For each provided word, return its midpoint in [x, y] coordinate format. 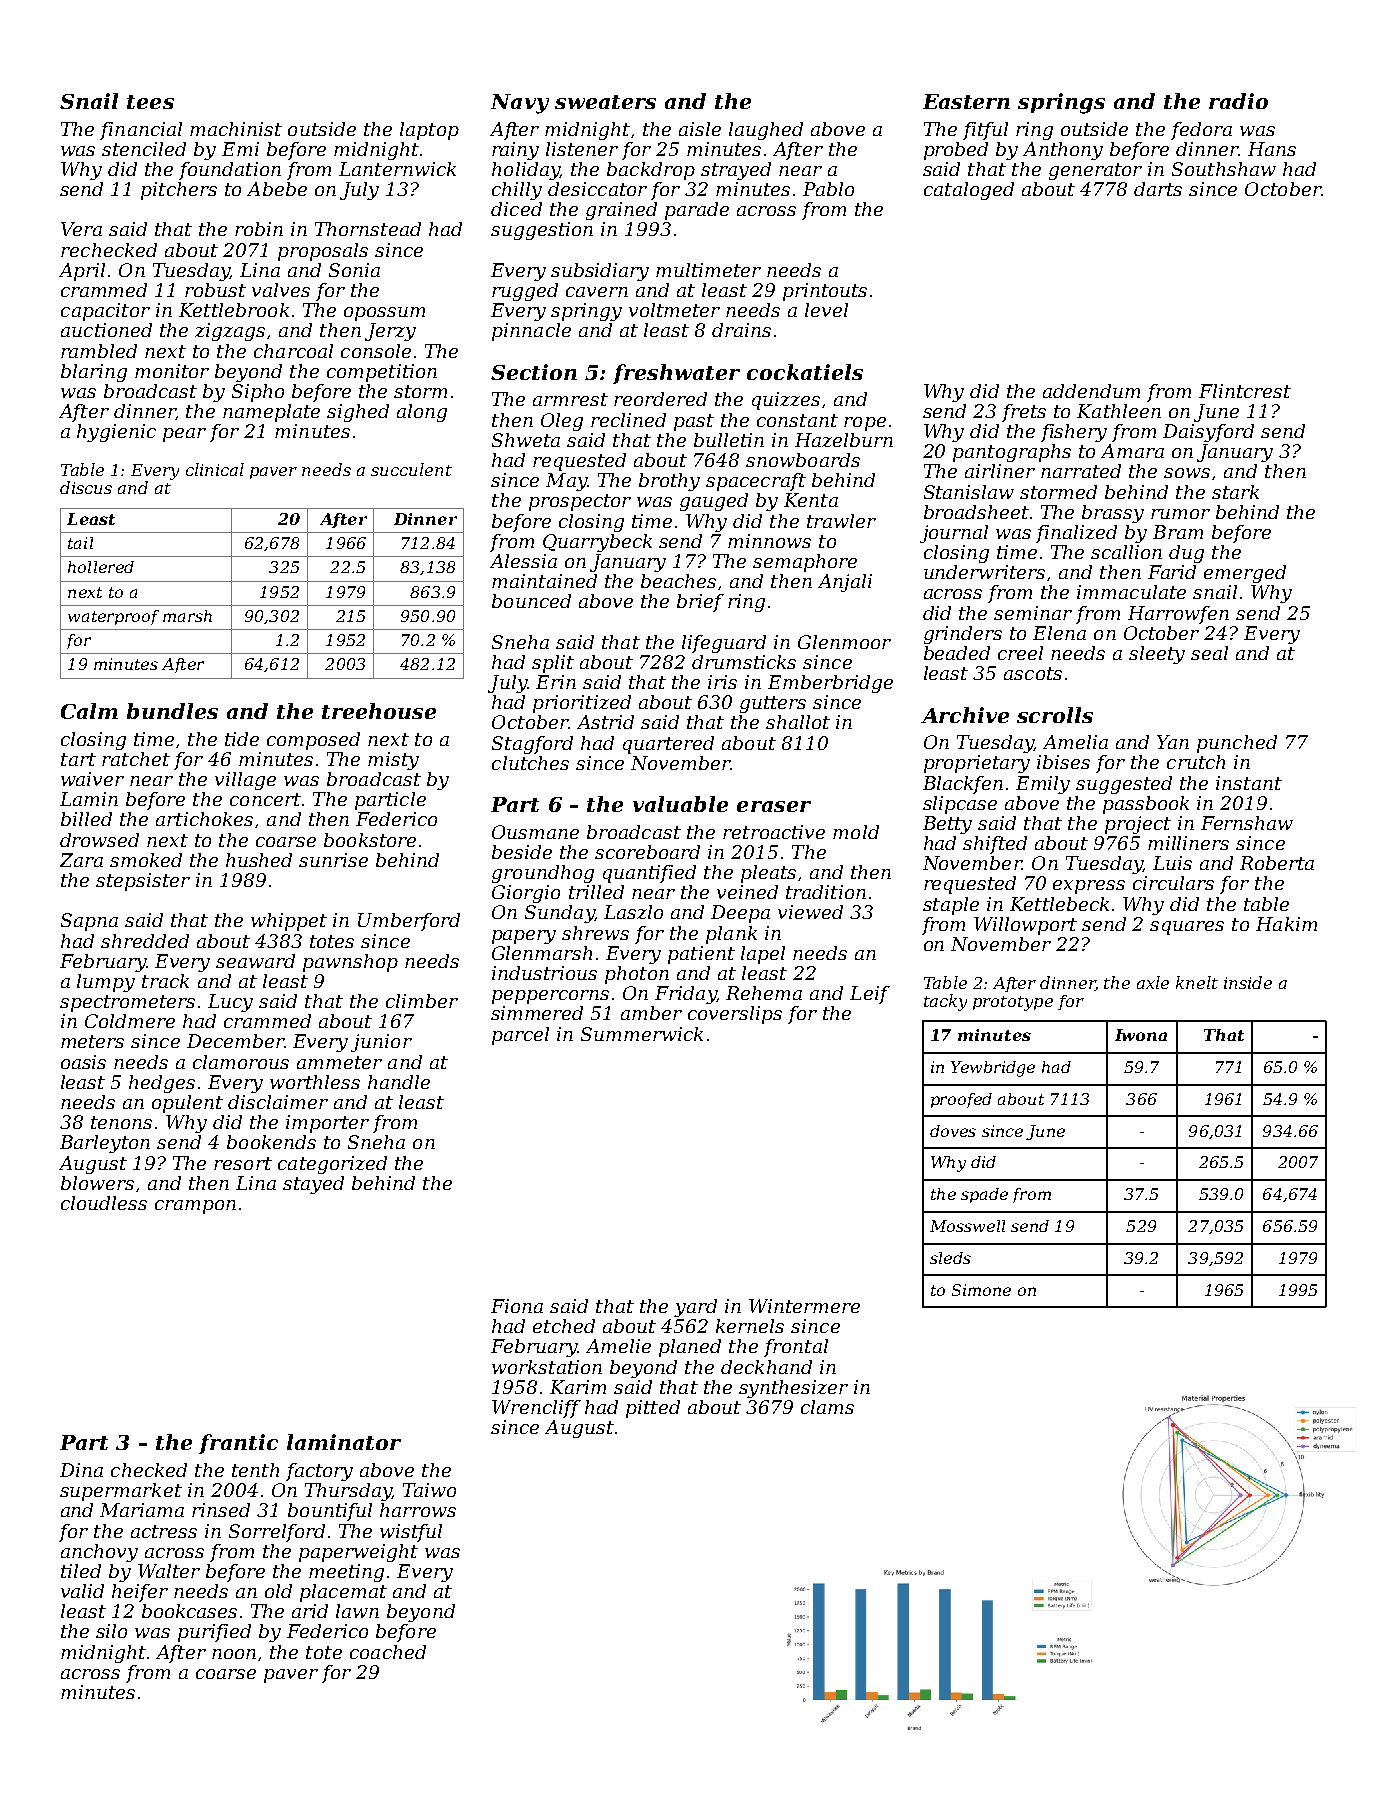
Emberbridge [830, 684]
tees [150, 102]
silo [111, 1631]
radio [1238, 101]
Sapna [89, 922]
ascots [1033, 673]
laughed [766, 131]
